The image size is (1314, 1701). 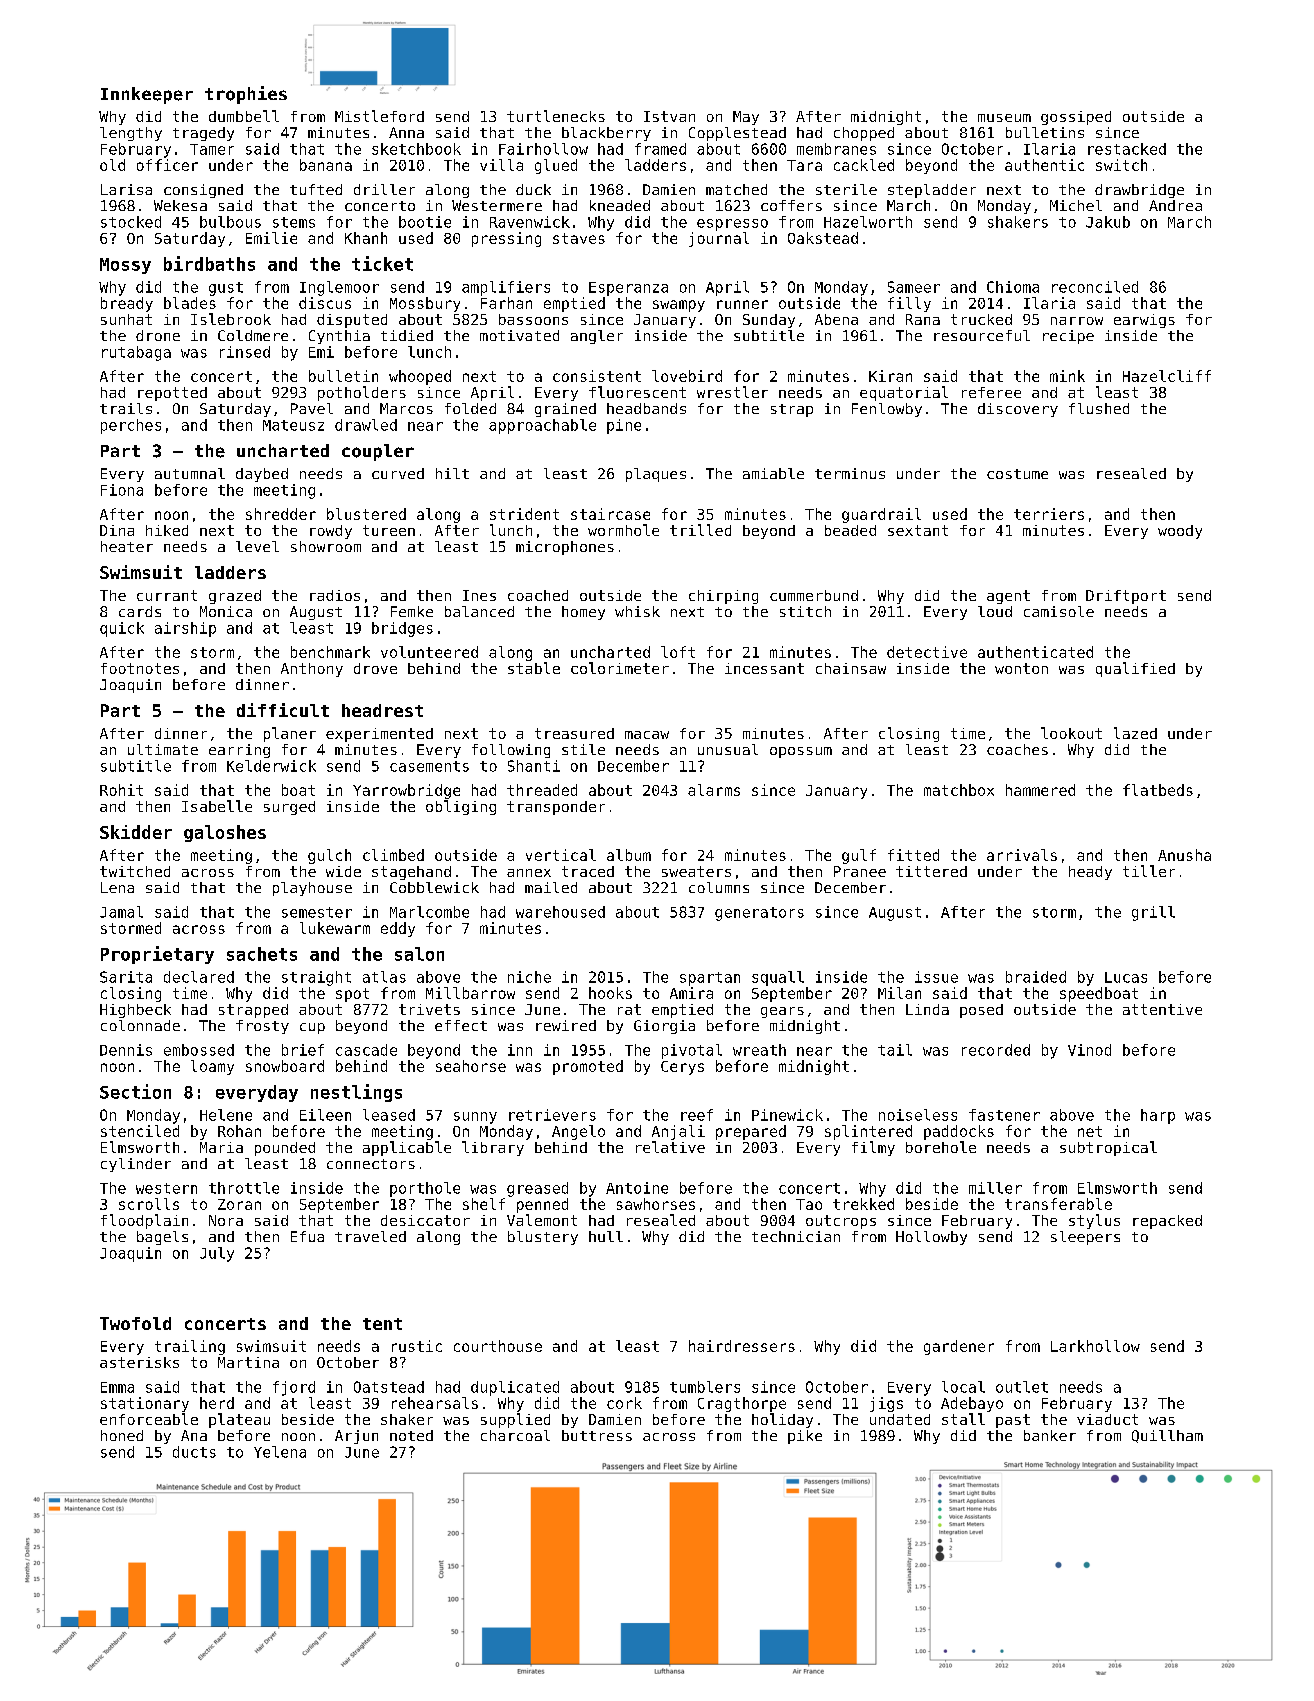 What do you see at coordinates (736, 189) in the document?
I see `matched` at bounding box center [736, 189].
